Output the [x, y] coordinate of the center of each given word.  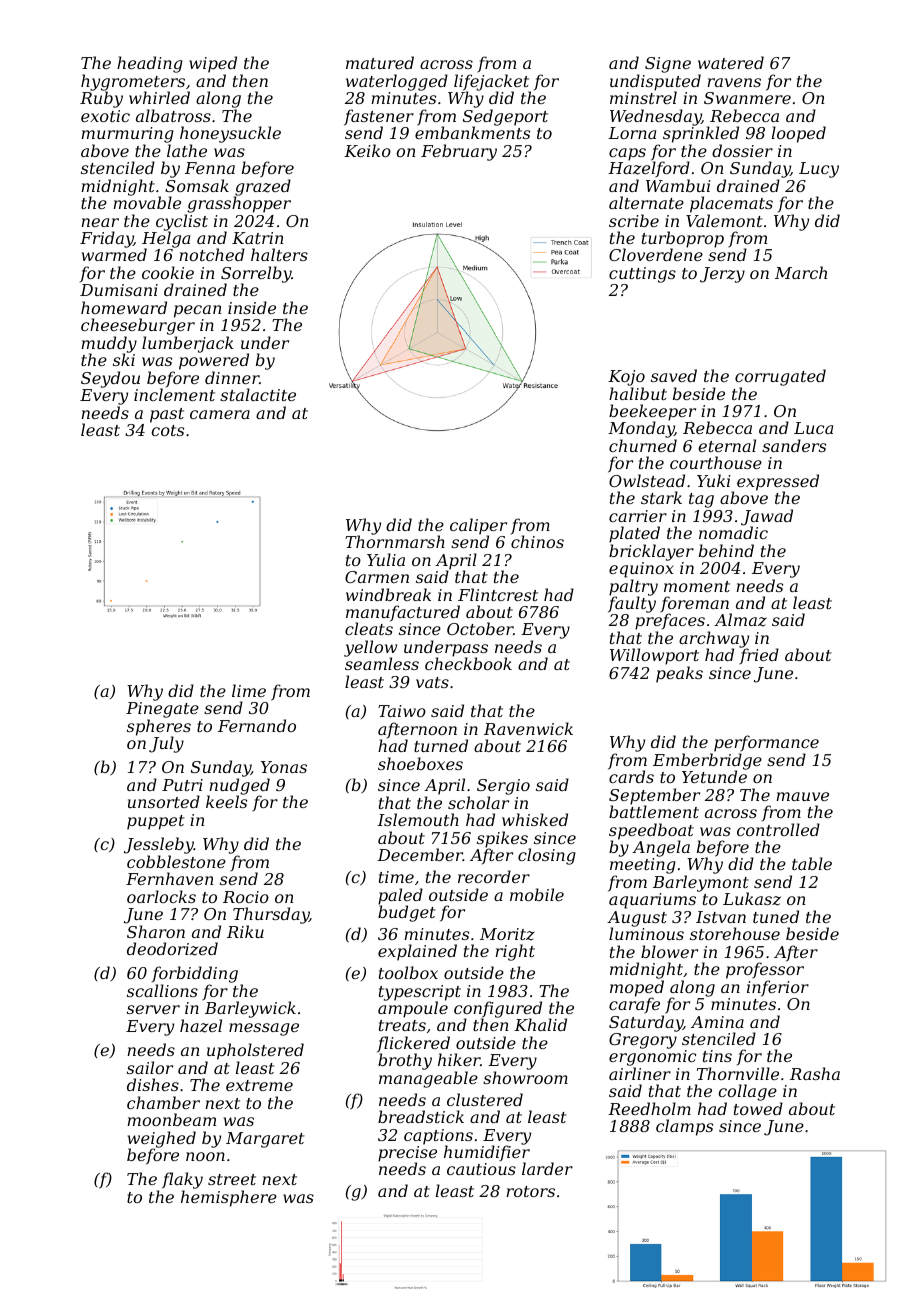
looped [799, 134]
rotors [530, 1191]
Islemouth [418, 819]
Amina [717, 1022]
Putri [182, 785]
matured [380, 62]
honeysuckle [230, 134]
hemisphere [229, 1198]
